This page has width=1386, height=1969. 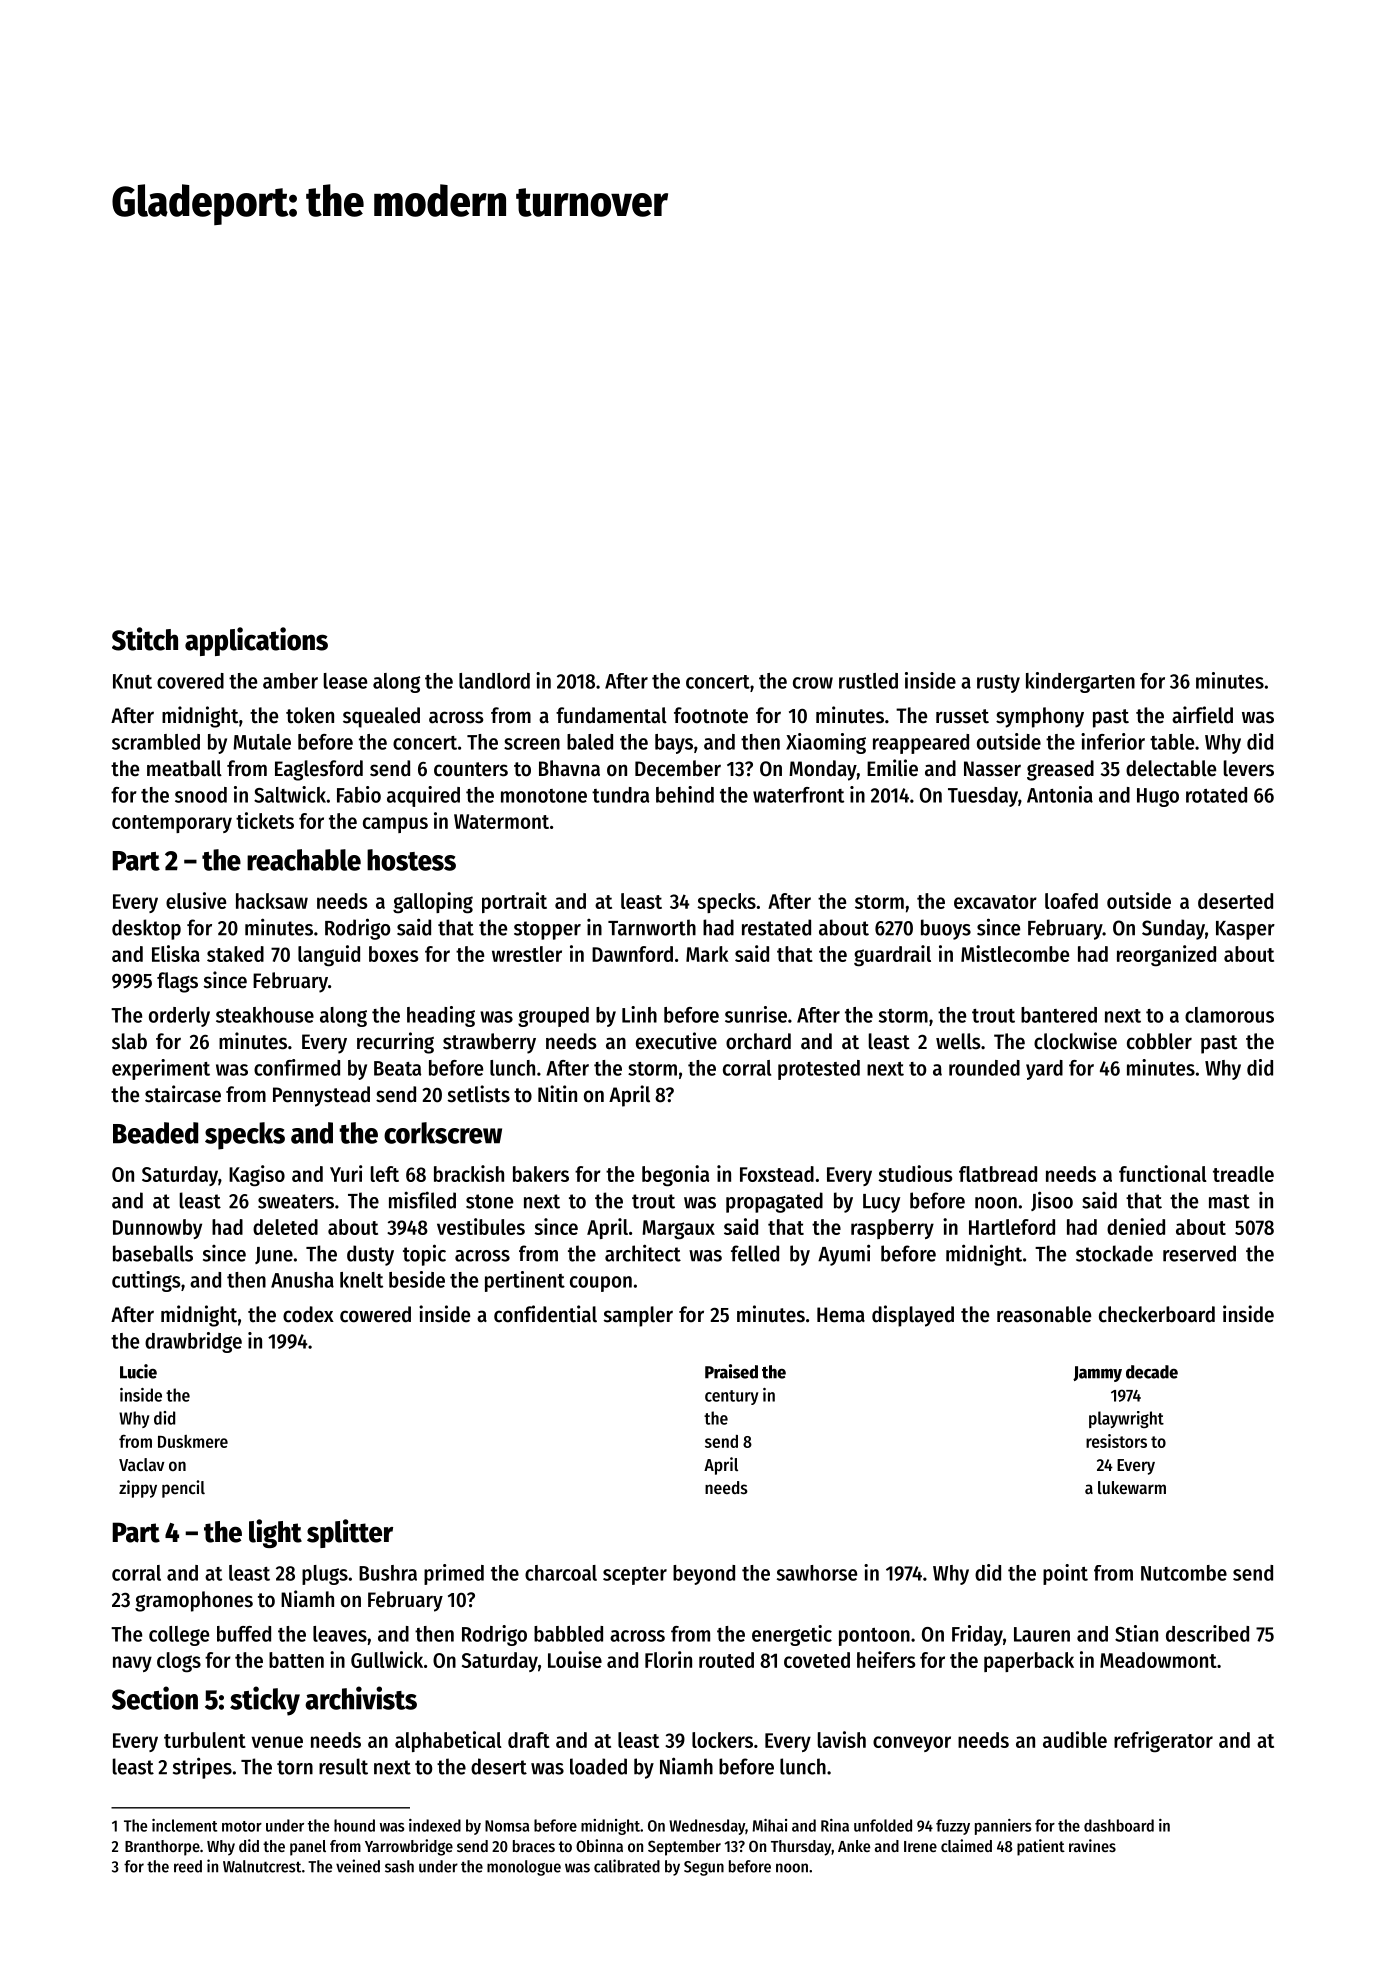 I want to click on footnote, so click(x=711, y=715).
